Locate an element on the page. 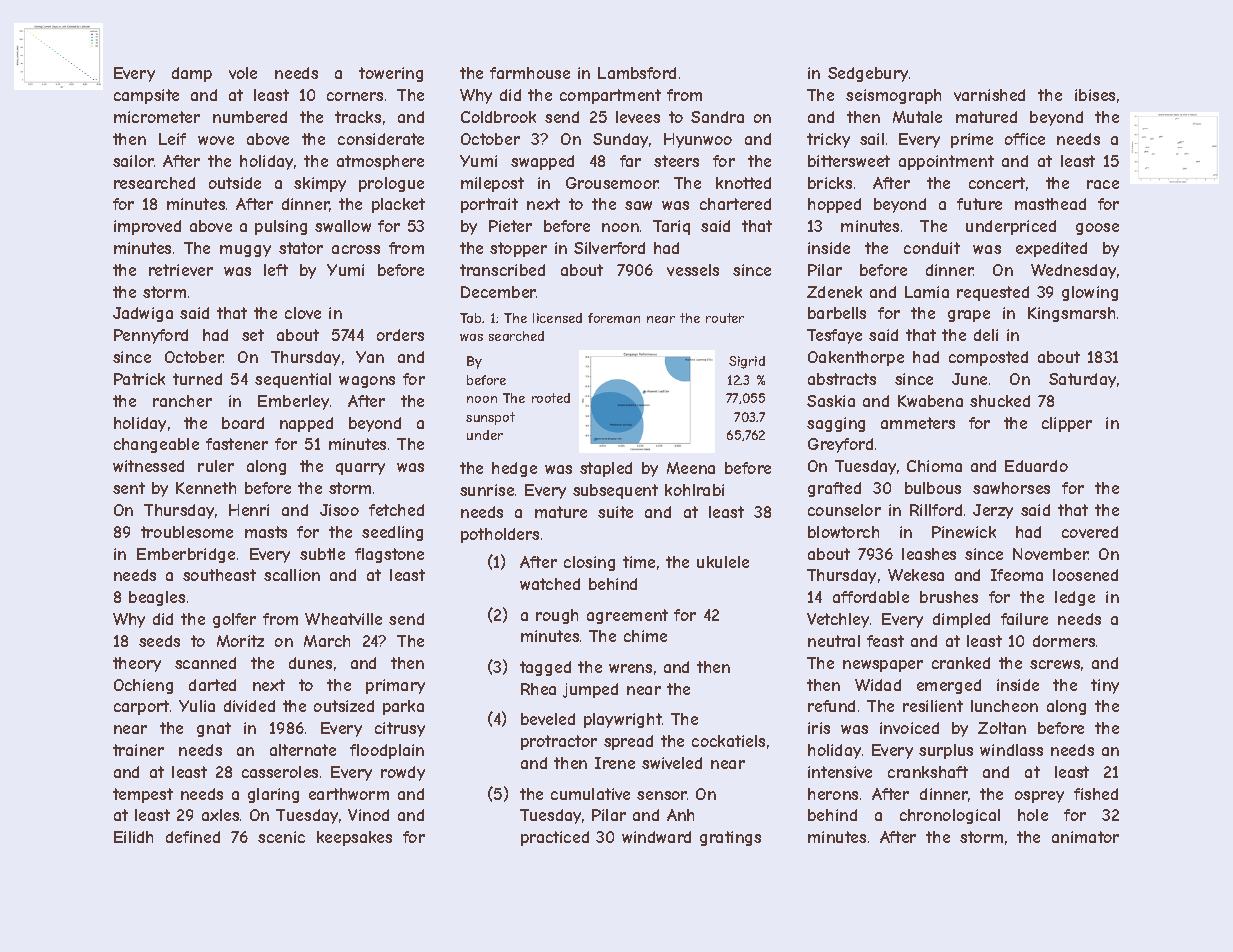  scanned is located at coordinates (205, 663).
